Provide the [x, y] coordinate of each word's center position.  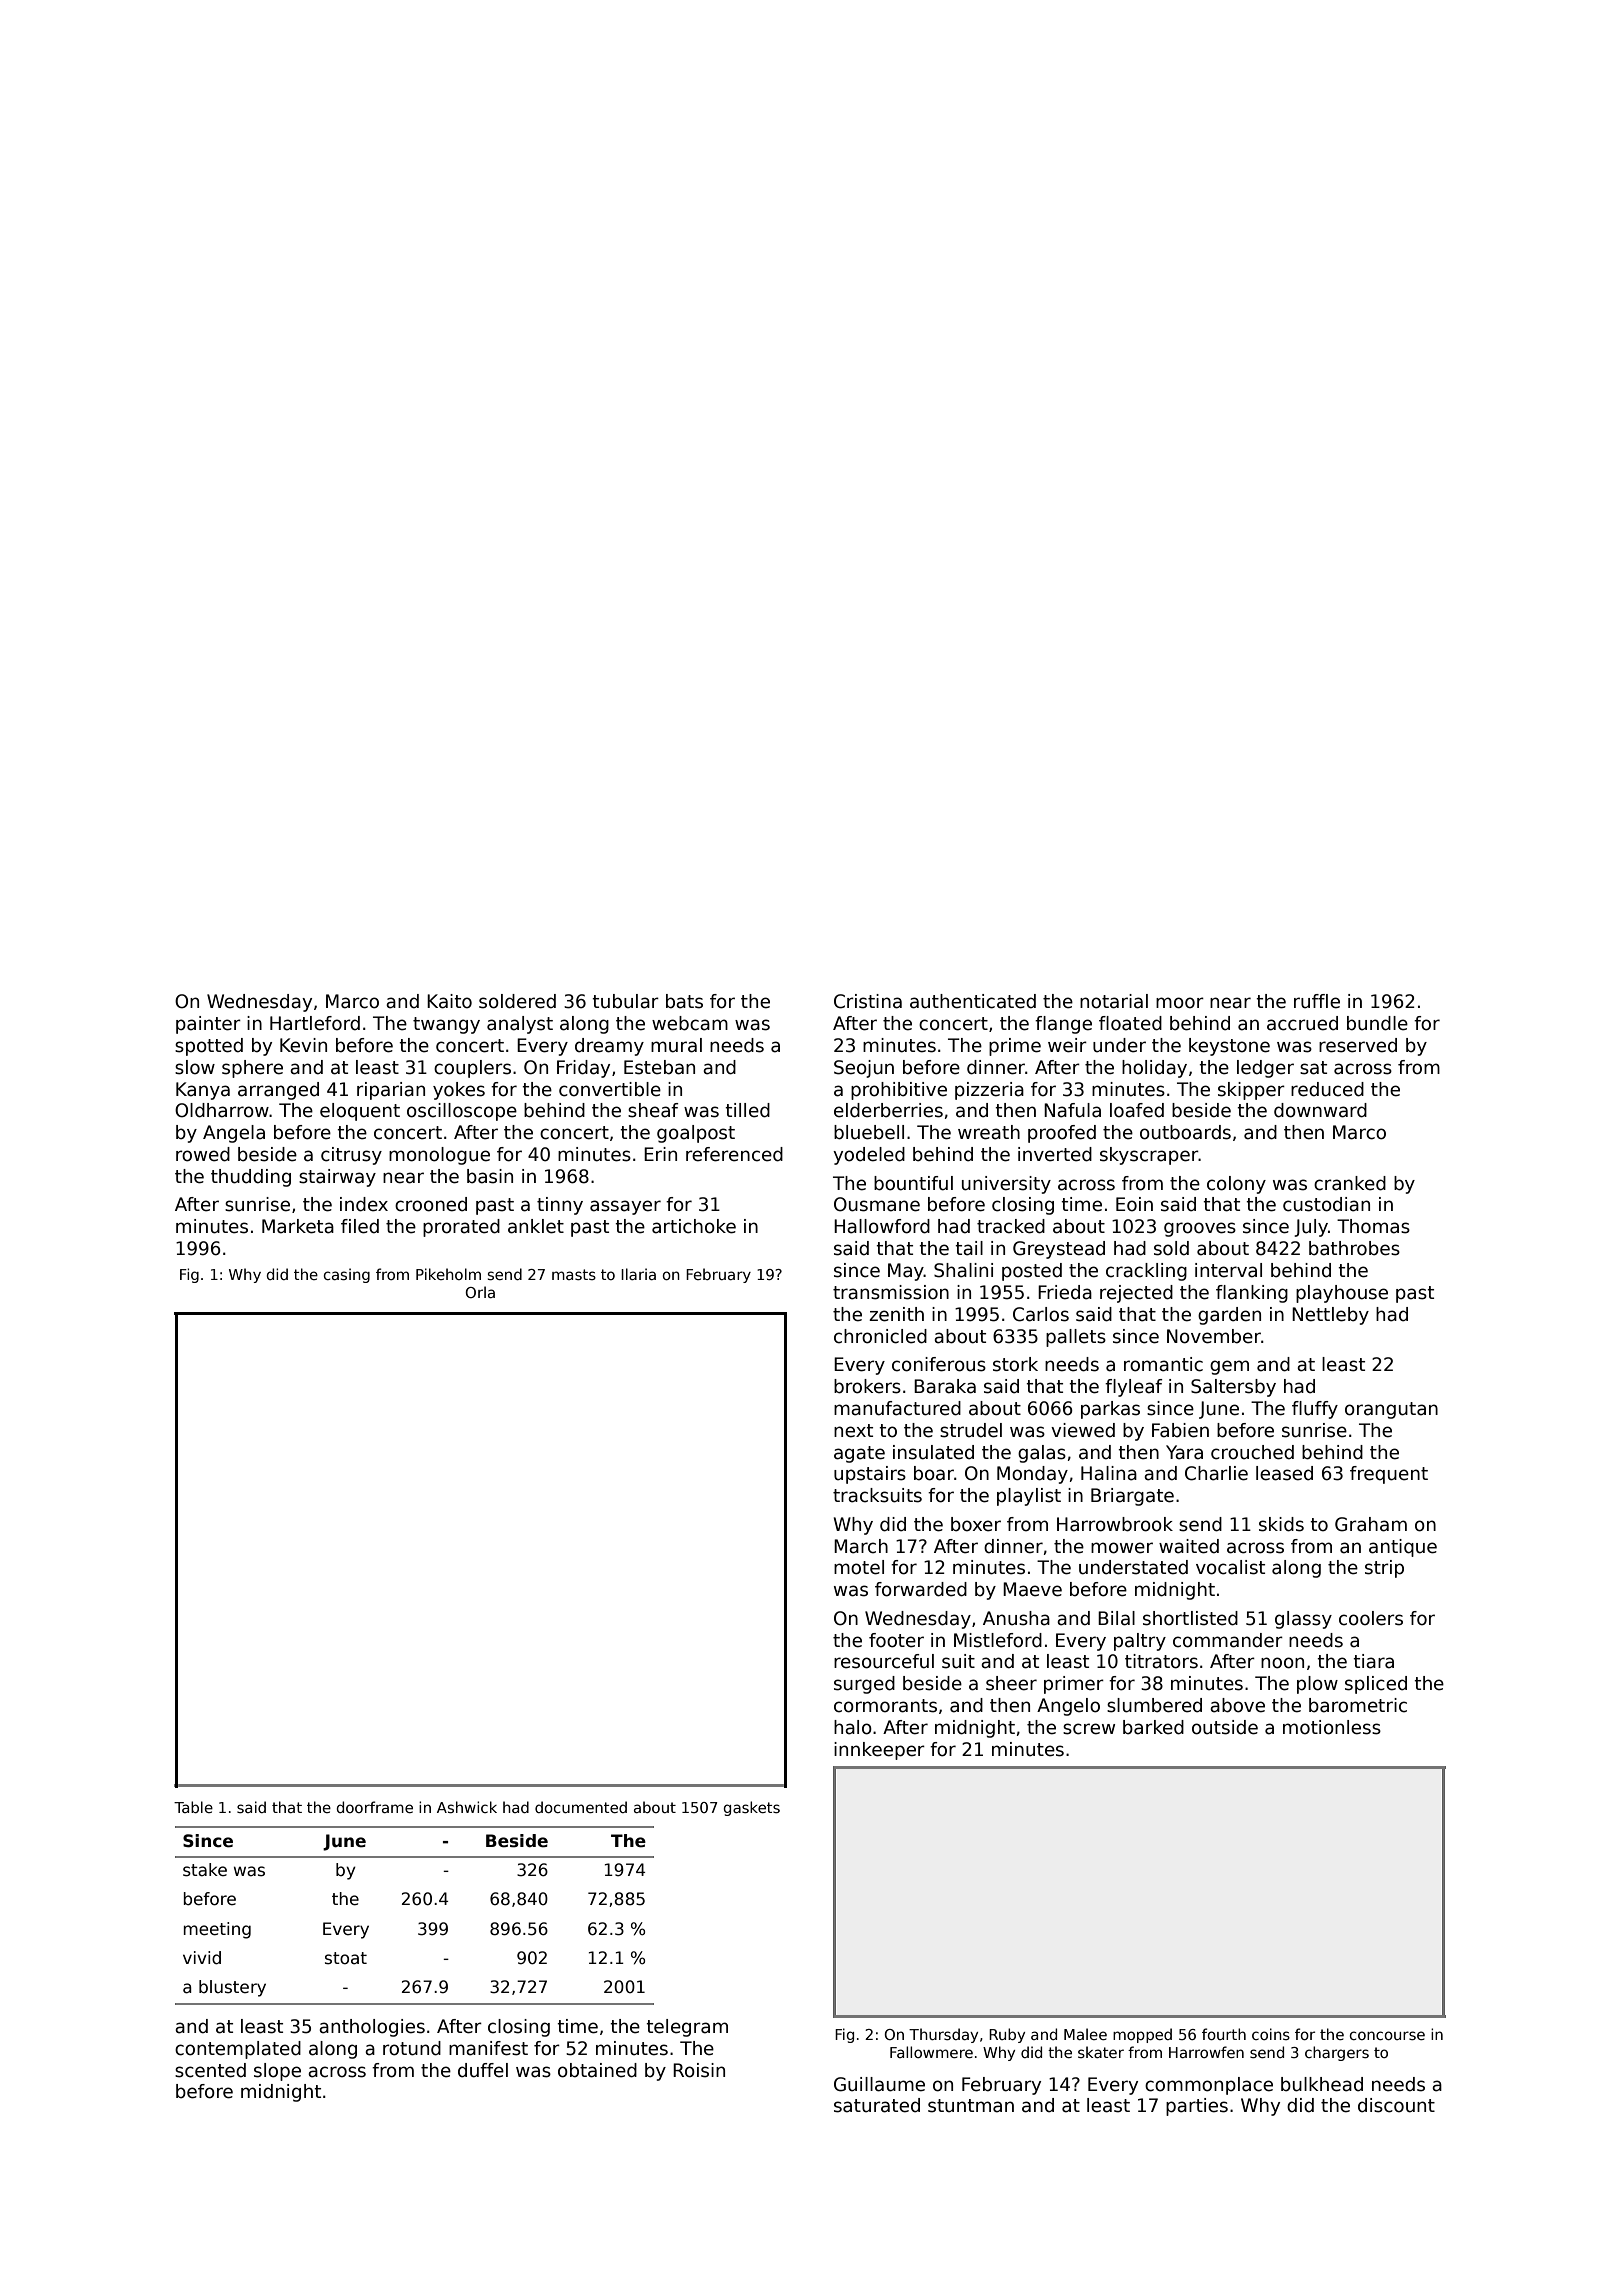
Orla [480, 1292]
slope [277, 2072]
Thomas [1373, 1226]
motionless [1332, 1727]
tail [969, 1248]
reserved [1358, 1045]
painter [208, 1025]
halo [853, 1727]
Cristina [868, 1001]
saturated [877, 2105]
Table [193, 1807]
